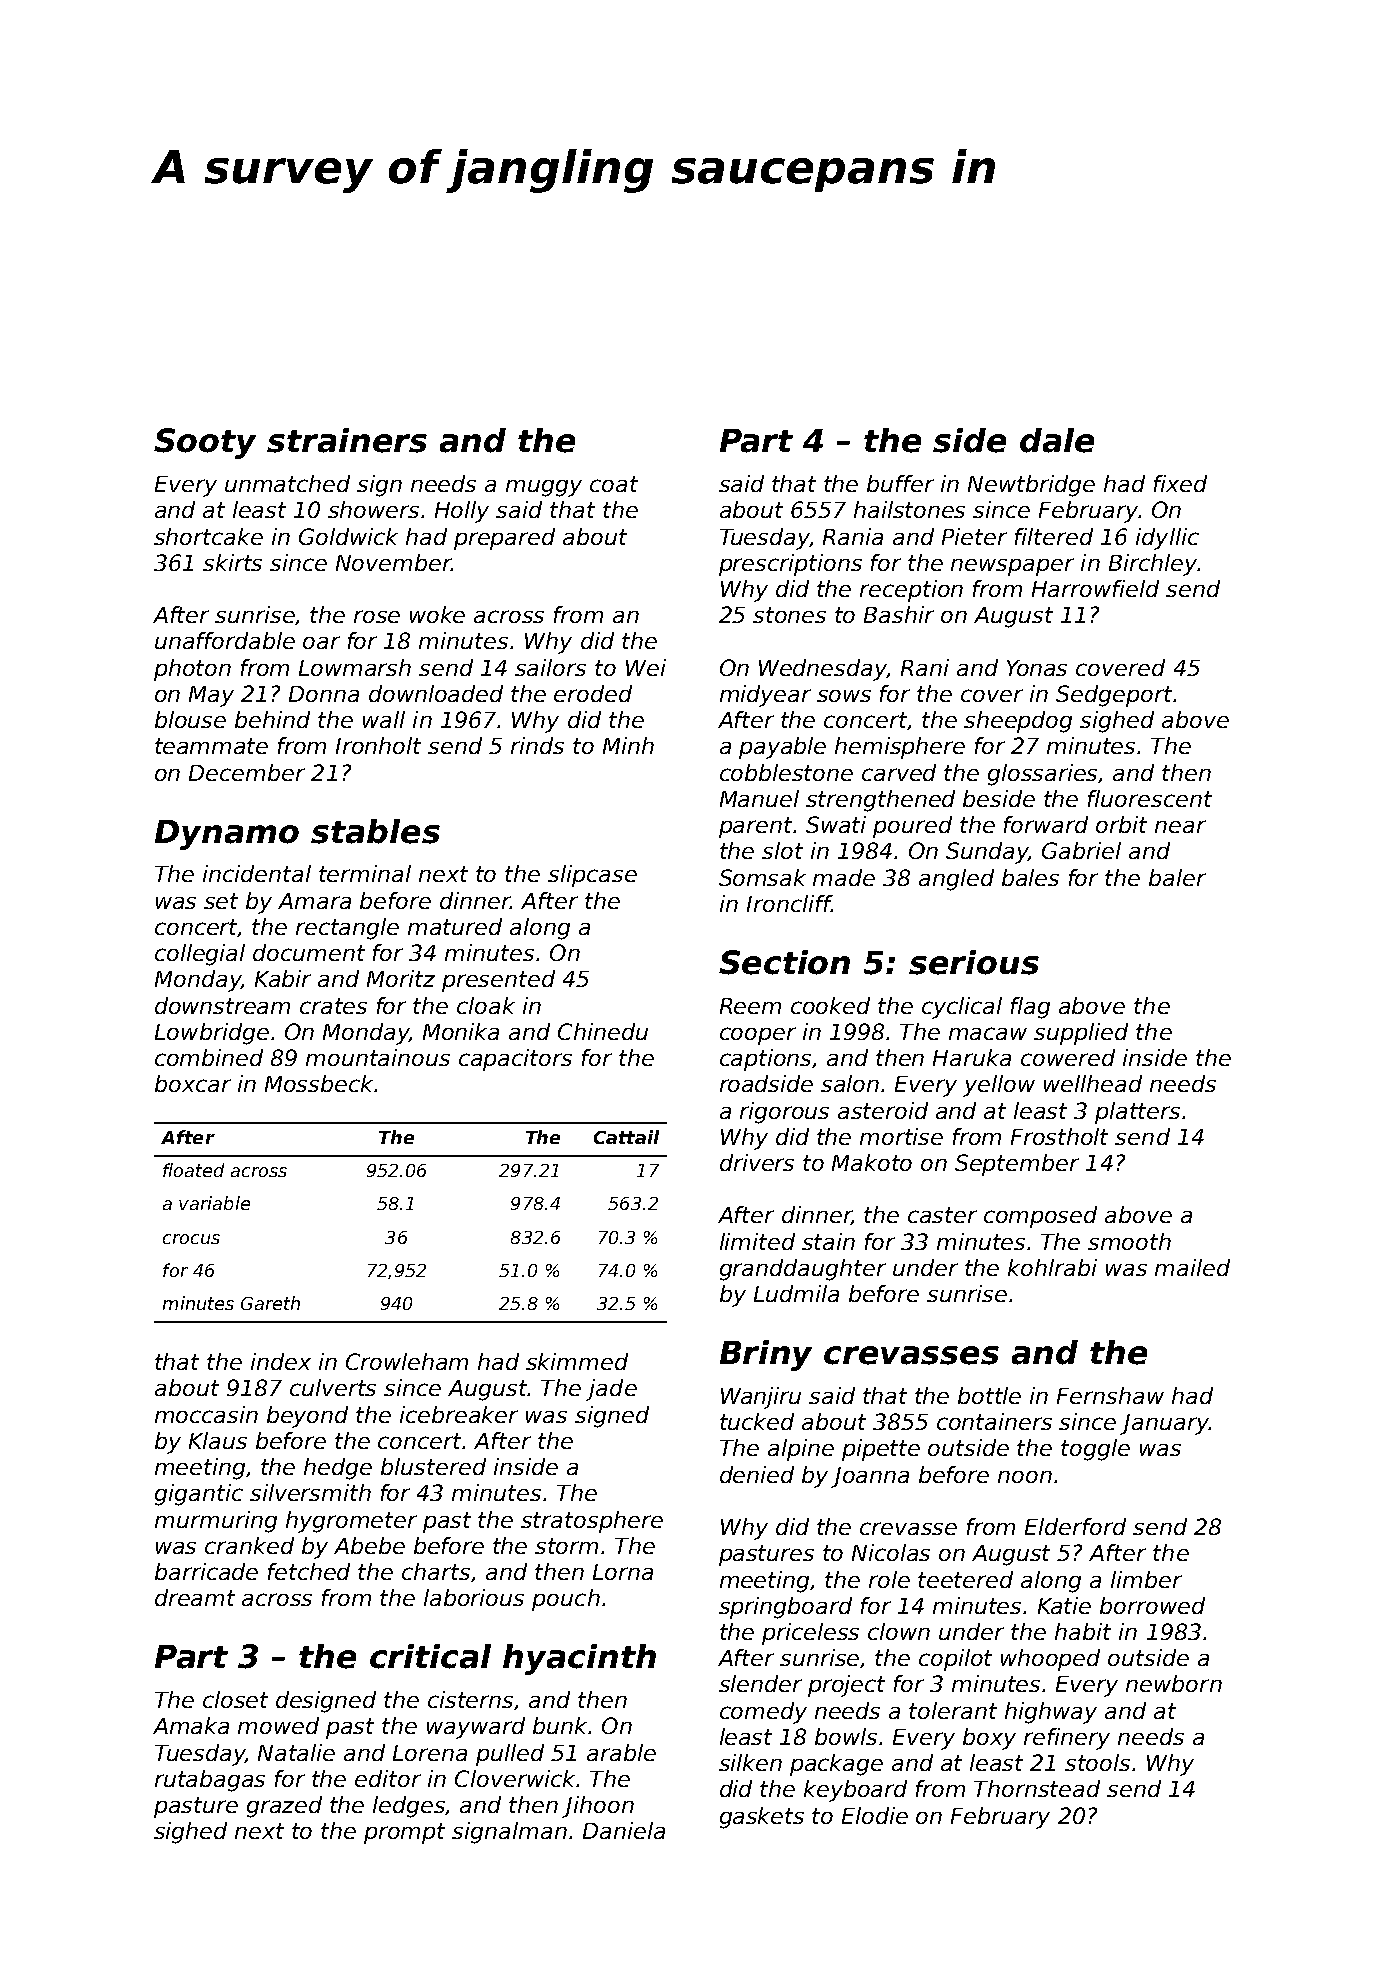  I want to click on slipcase, so click(592, 876).
